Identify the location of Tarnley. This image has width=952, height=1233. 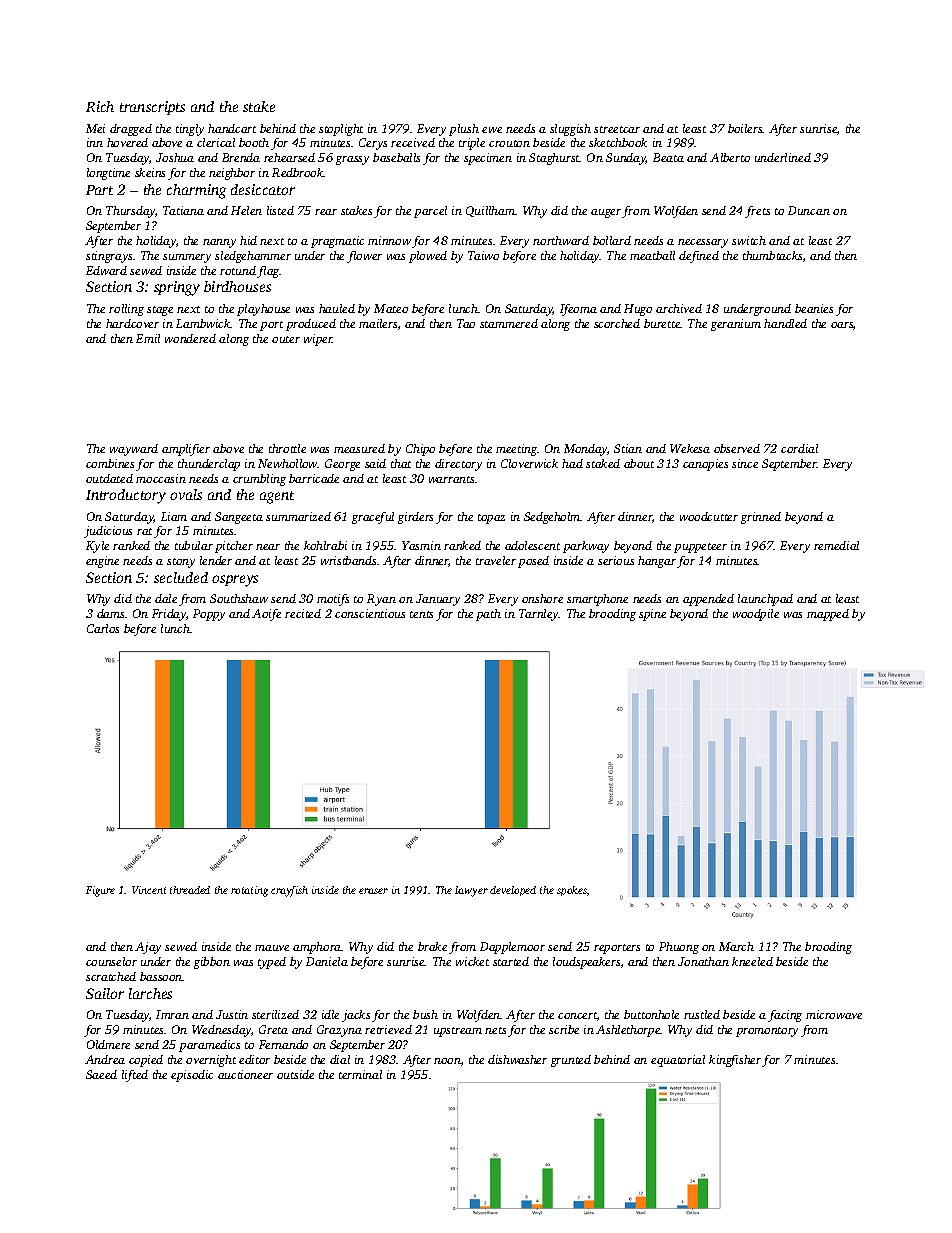
(539, 615).
